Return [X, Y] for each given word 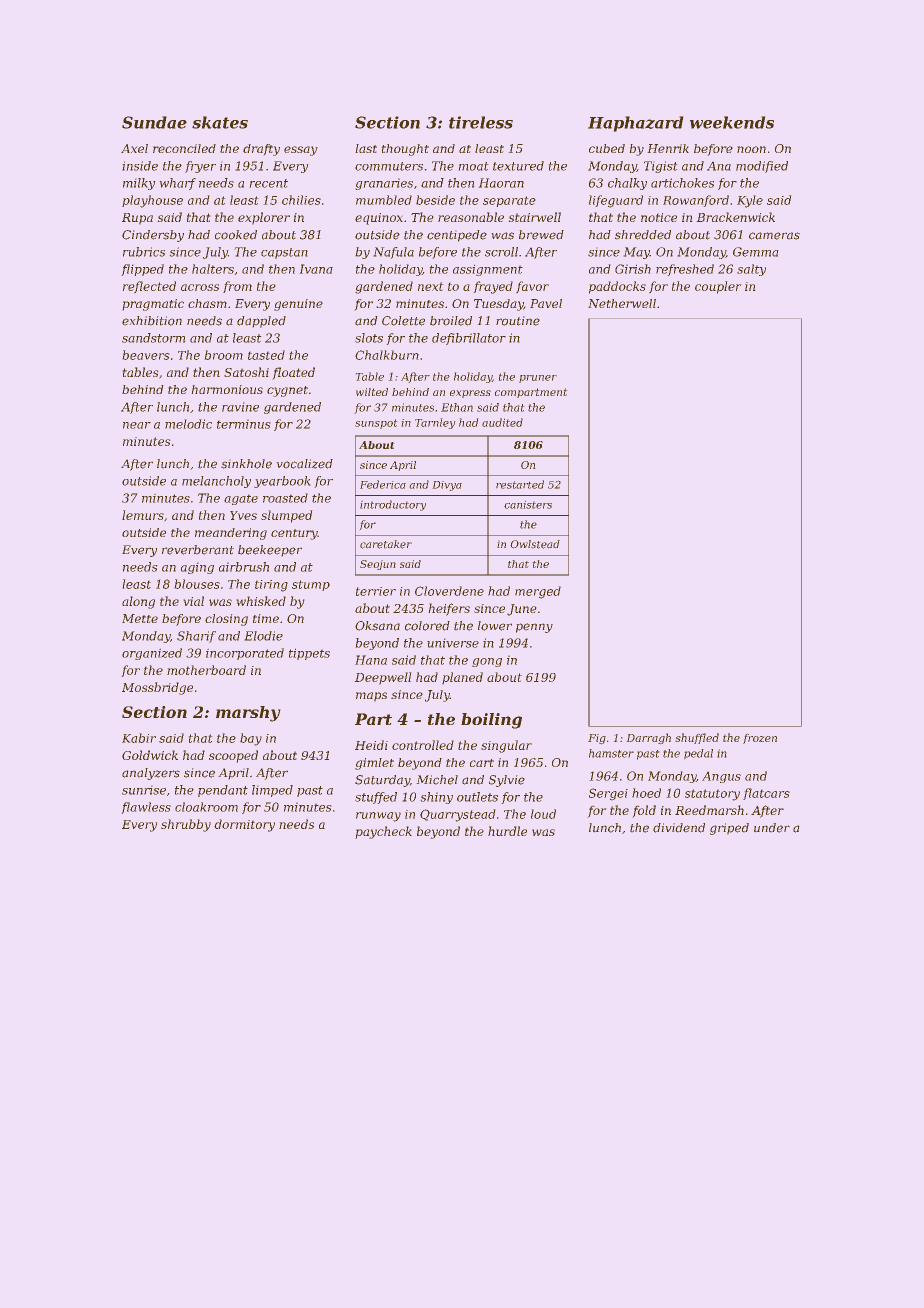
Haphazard [635, 124]
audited [502, 422]
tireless [481, 122]
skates [220, 122]
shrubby [186, 825]
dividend [679, 828]
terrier [376, 591]
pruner [538, 379]
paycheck [384, 832]
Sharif [196, 637]
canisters [528, 505]
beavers [146, 355]
